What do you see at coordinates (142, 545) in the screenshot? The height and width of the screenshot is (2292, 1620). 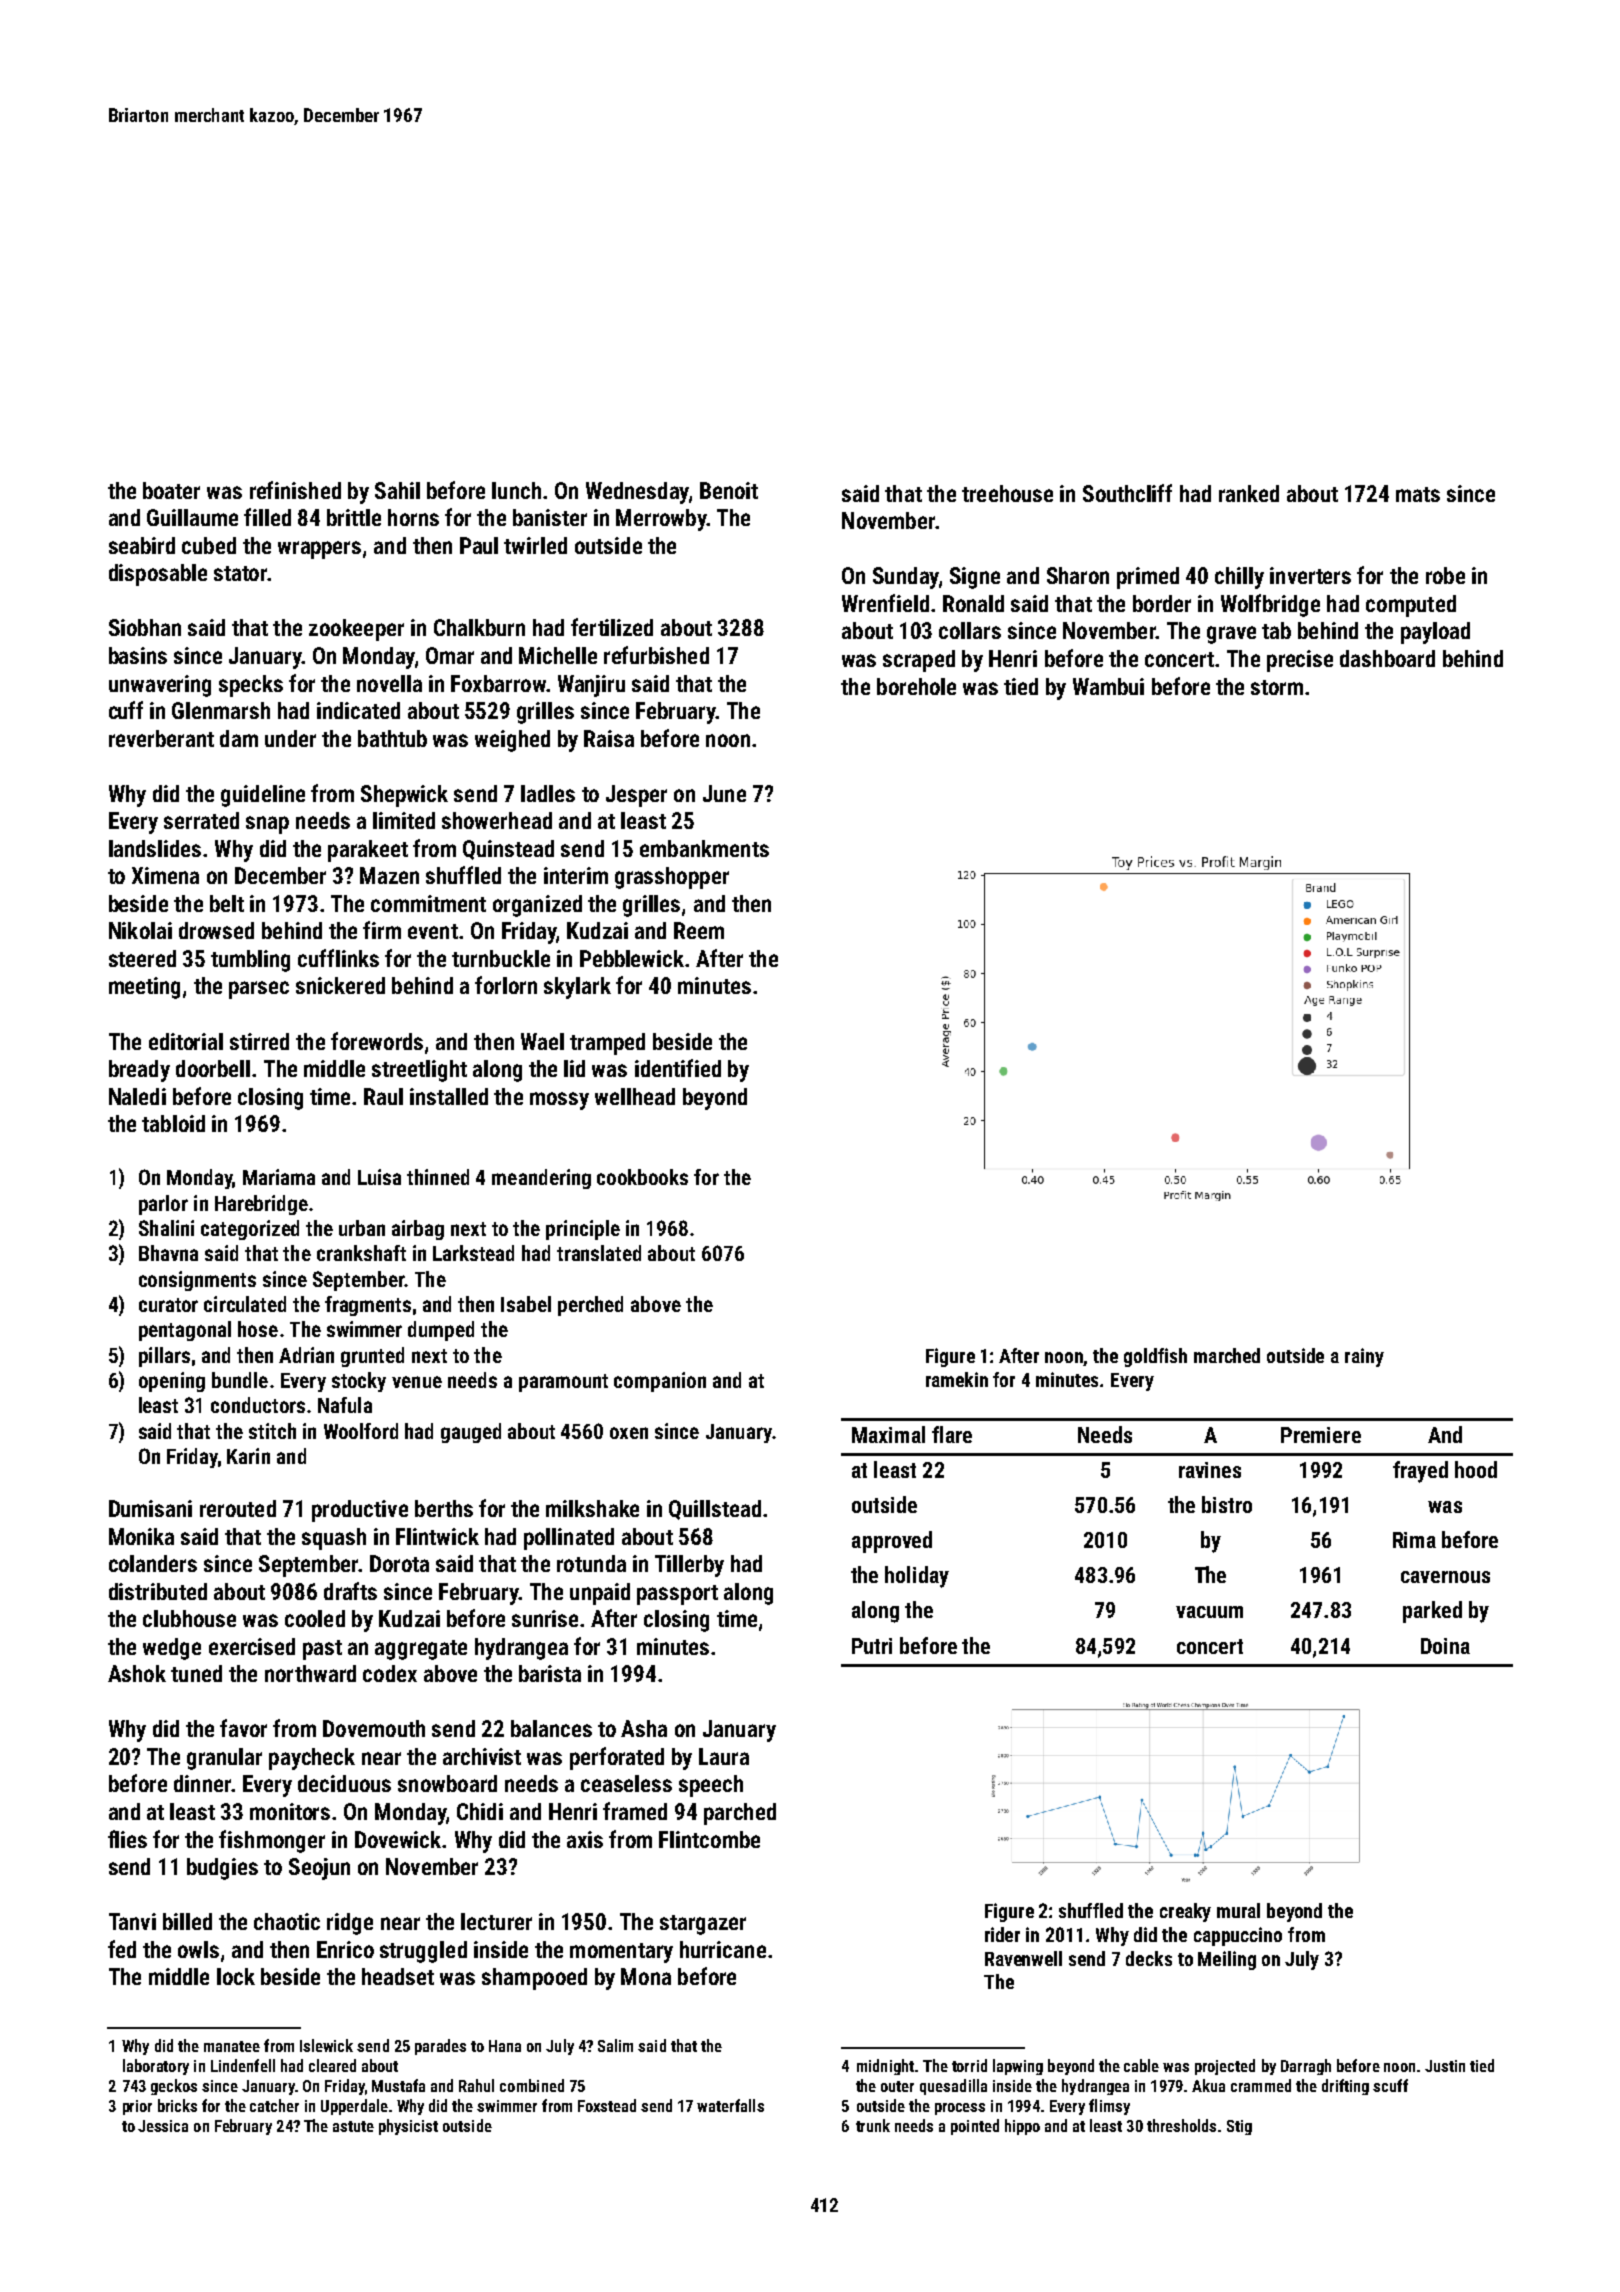 I see `seabird` at bounding box center [142, 545].
